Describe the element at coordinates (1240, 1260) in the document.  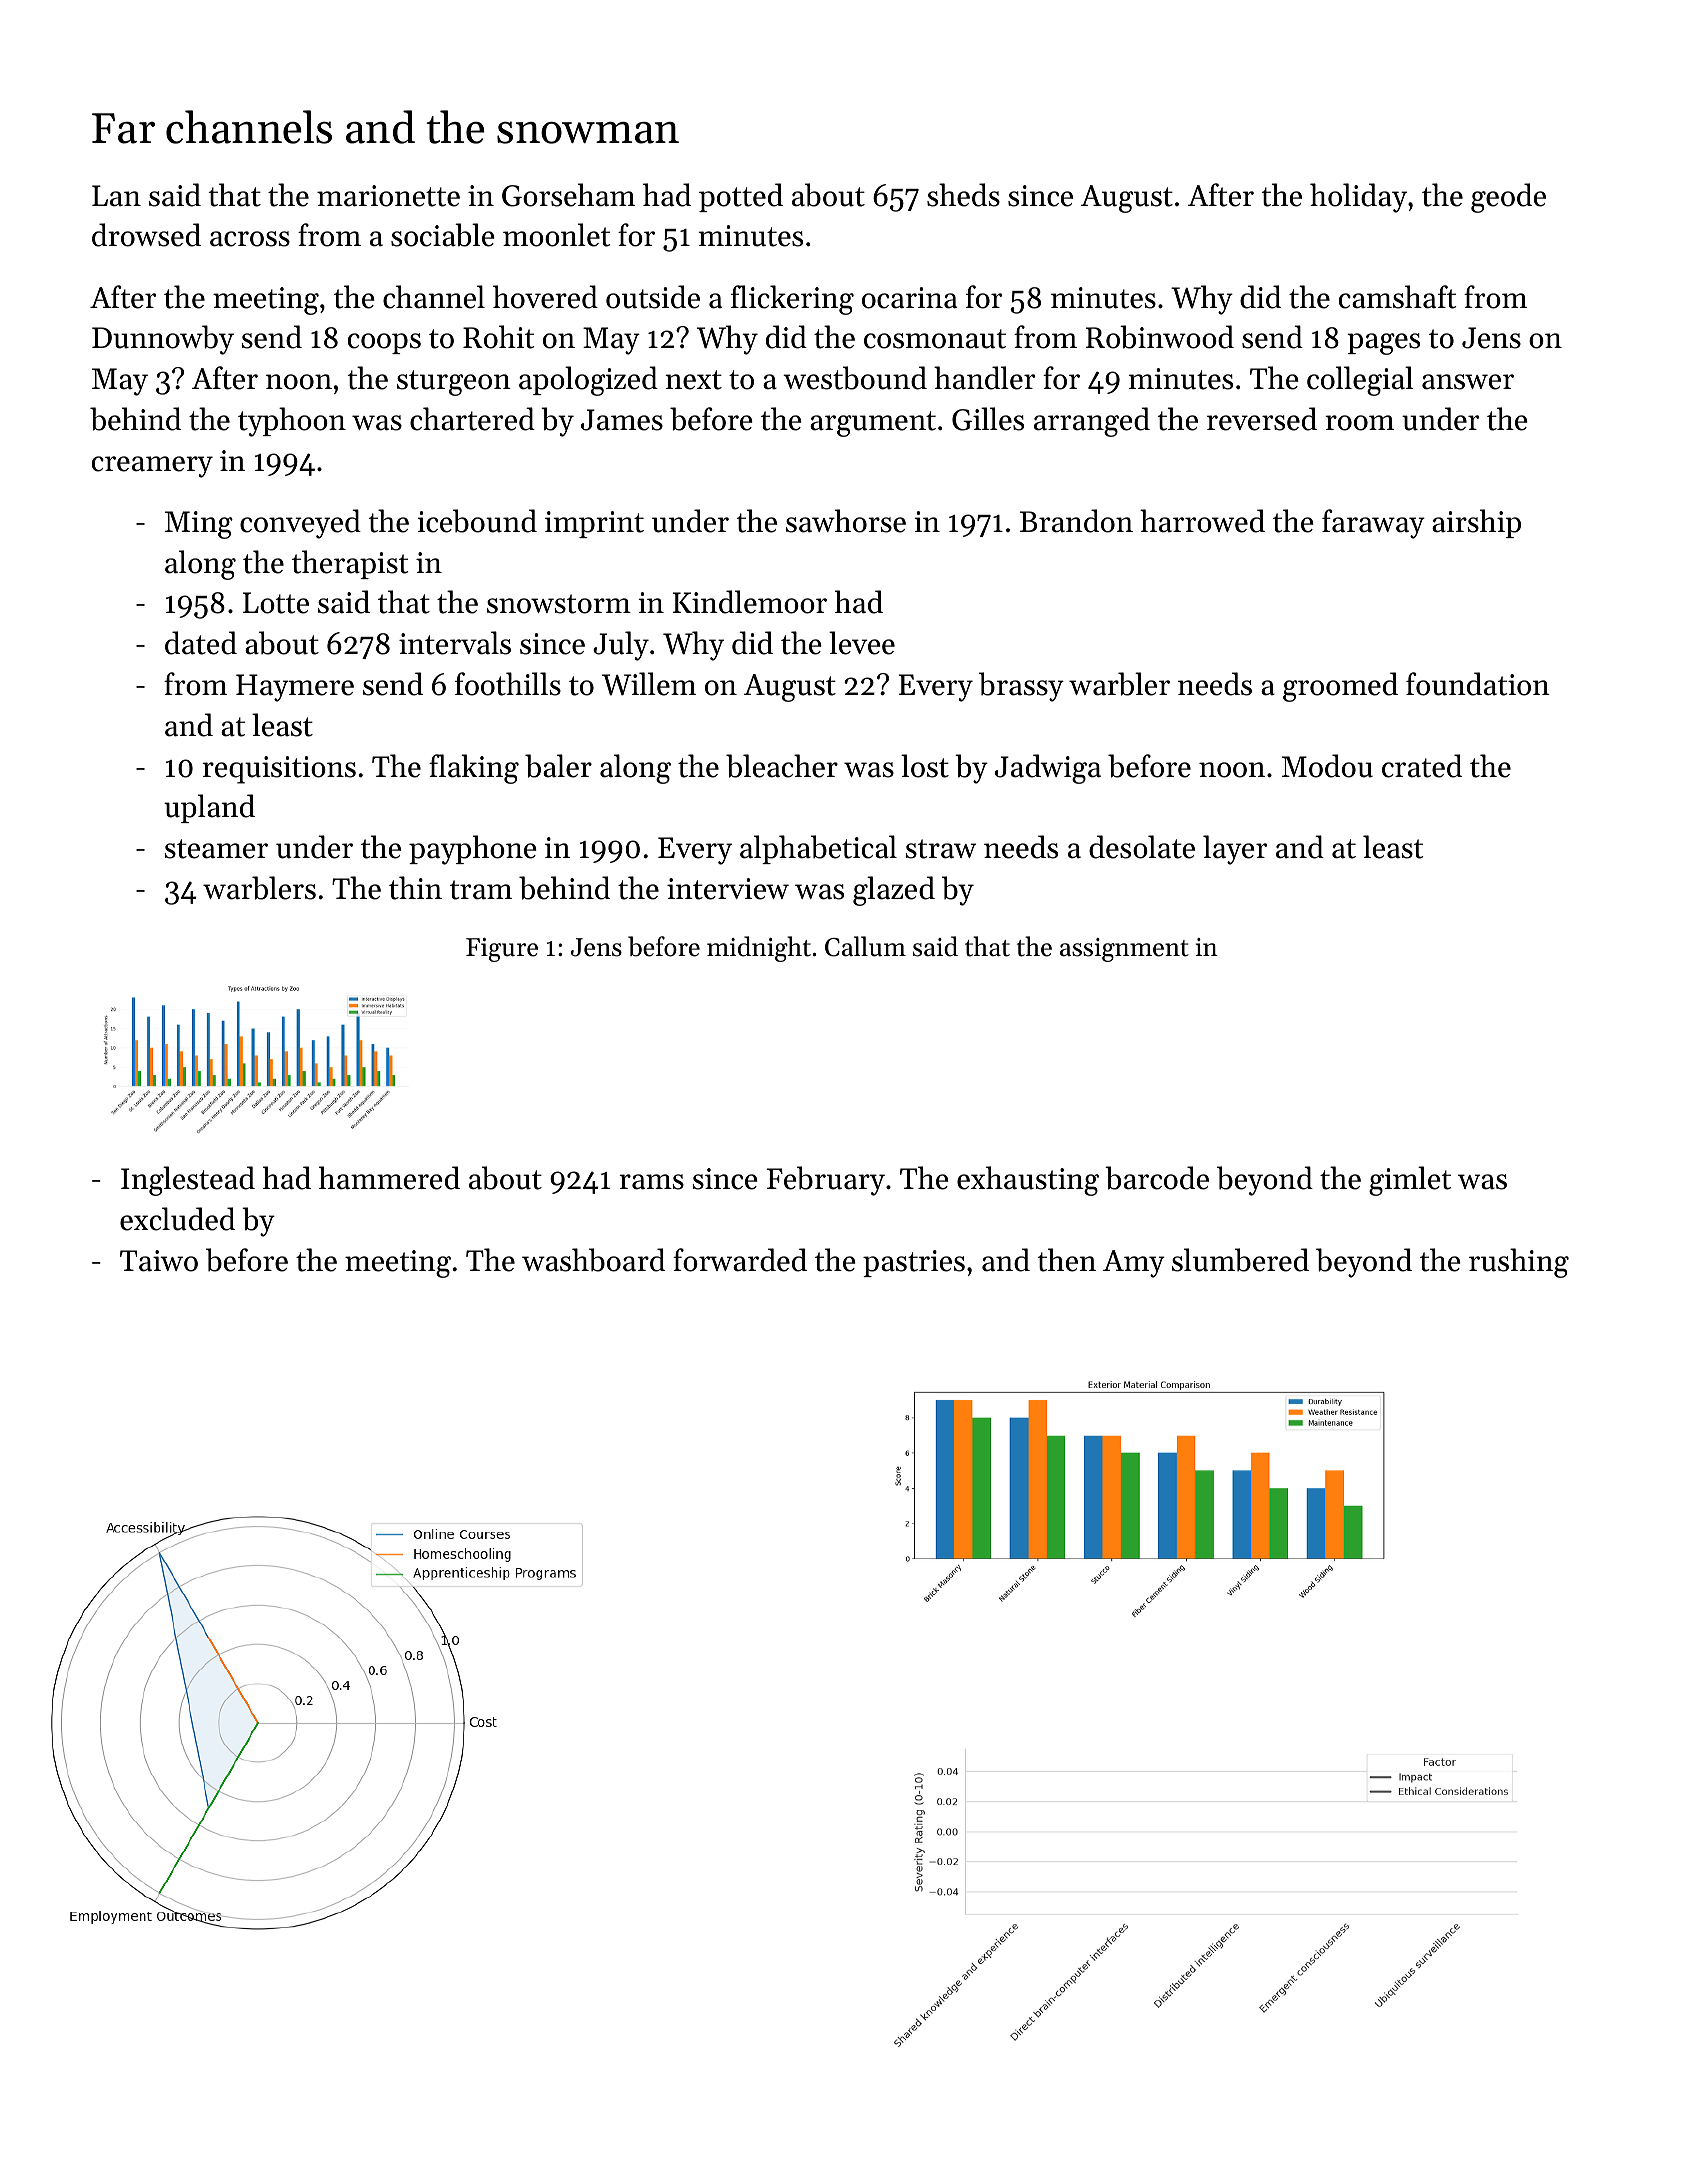
I see `slumbered` at that location.
